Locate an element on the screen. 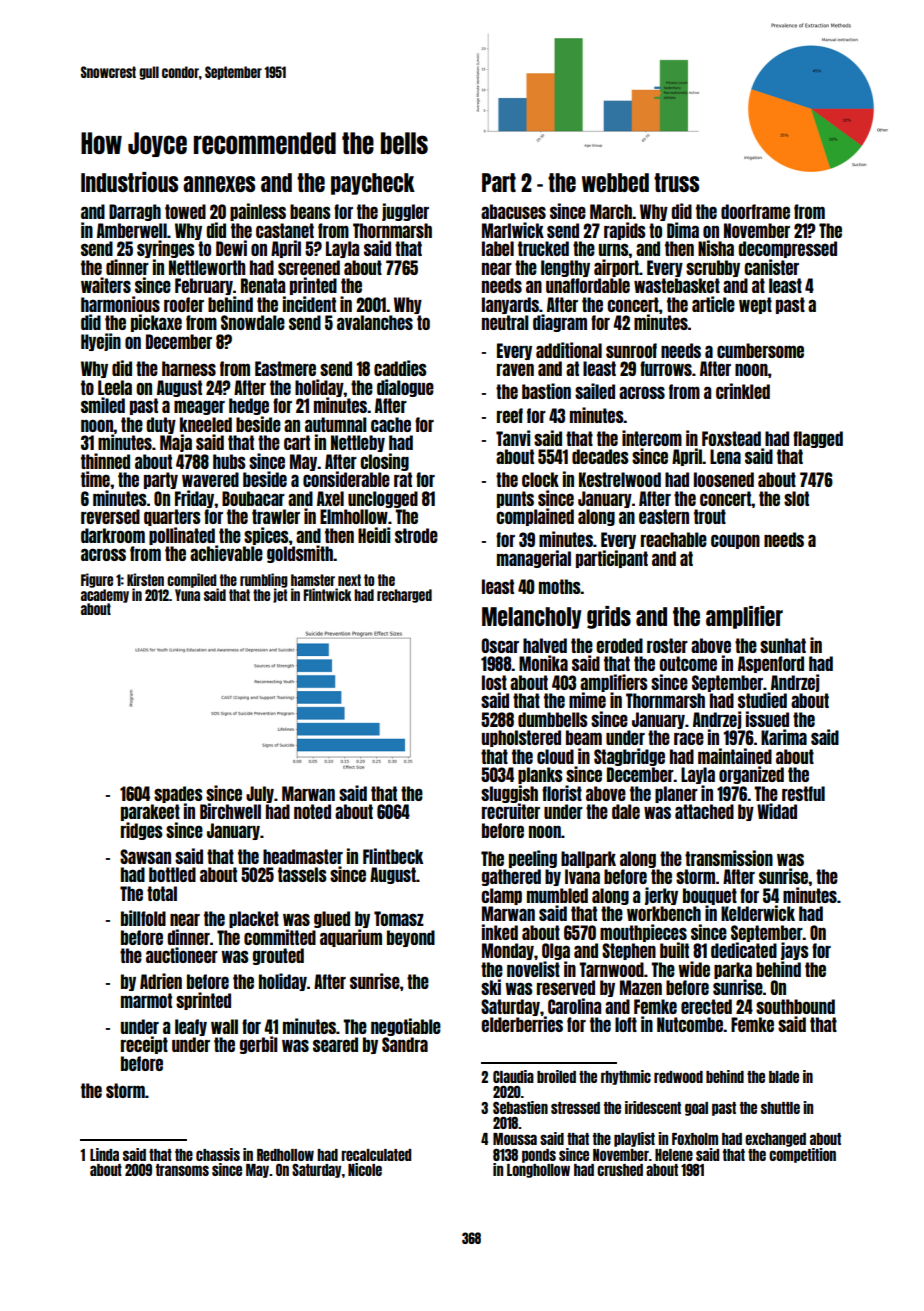 The height and width of the screenshot is (1311, 924). doorframe is located at coordinates (755, 211).
